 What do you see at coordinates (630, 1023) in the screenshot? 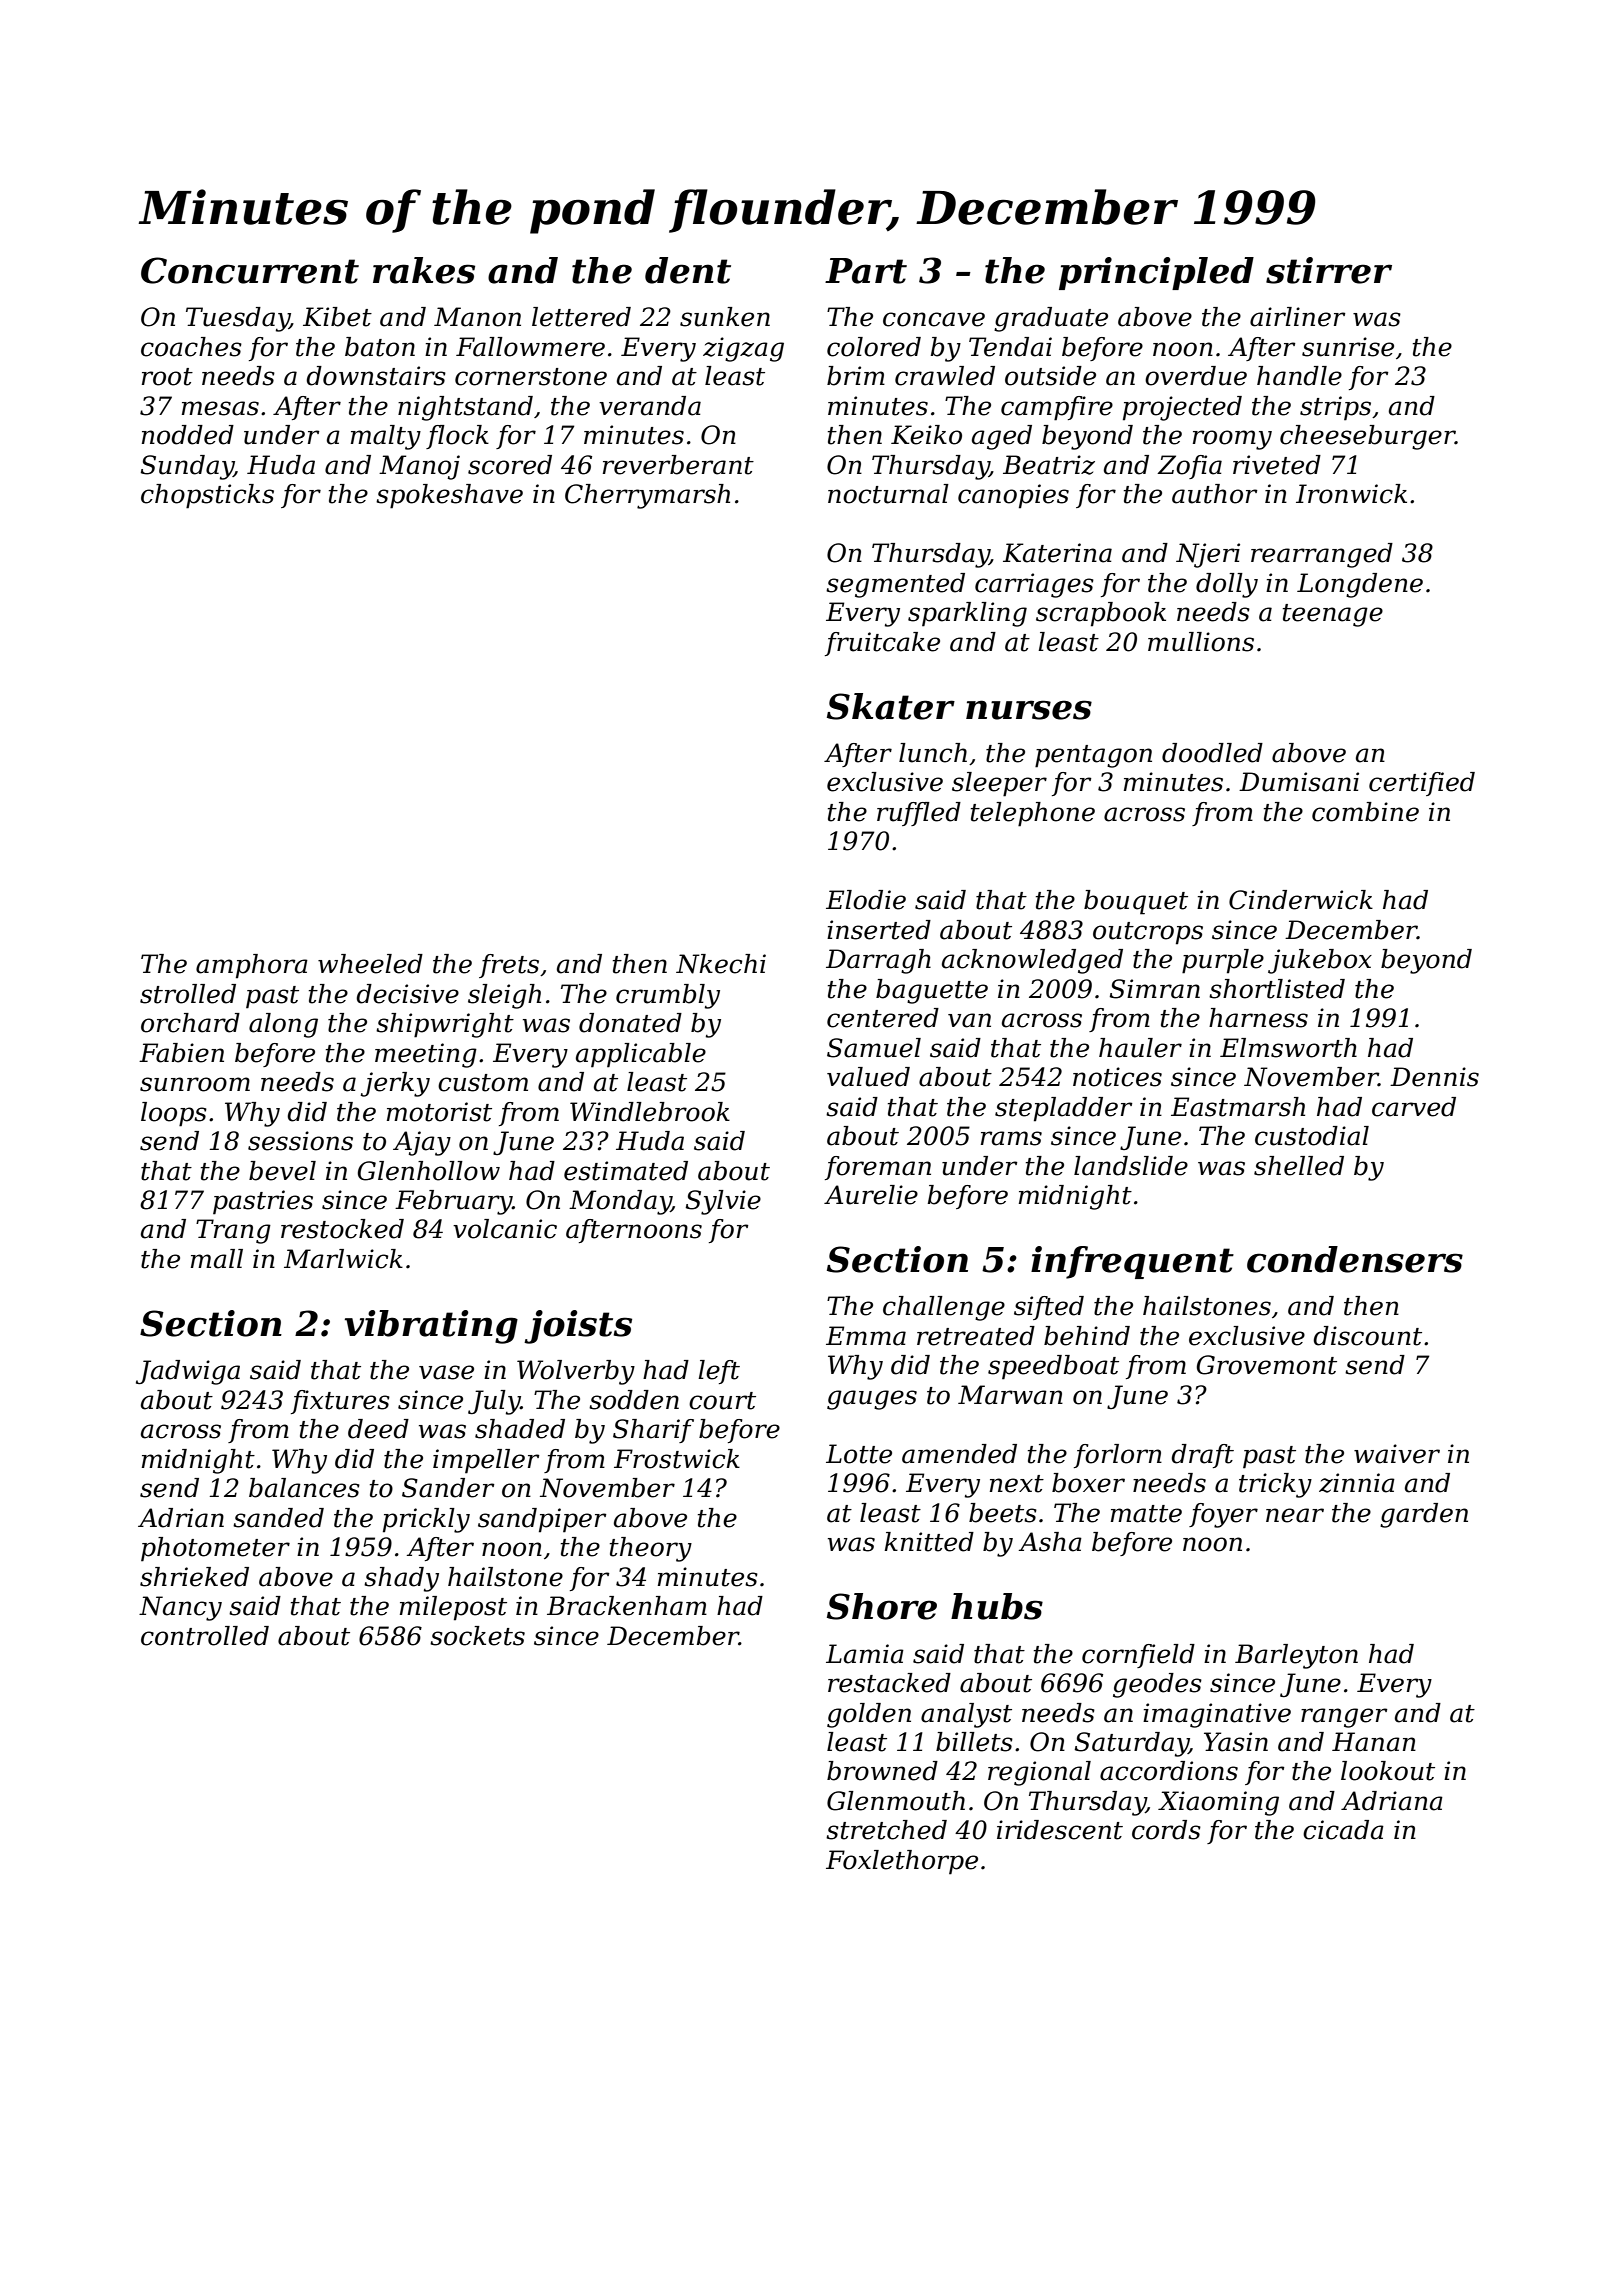
I see `donated` at bounding box center [630, 1023].
